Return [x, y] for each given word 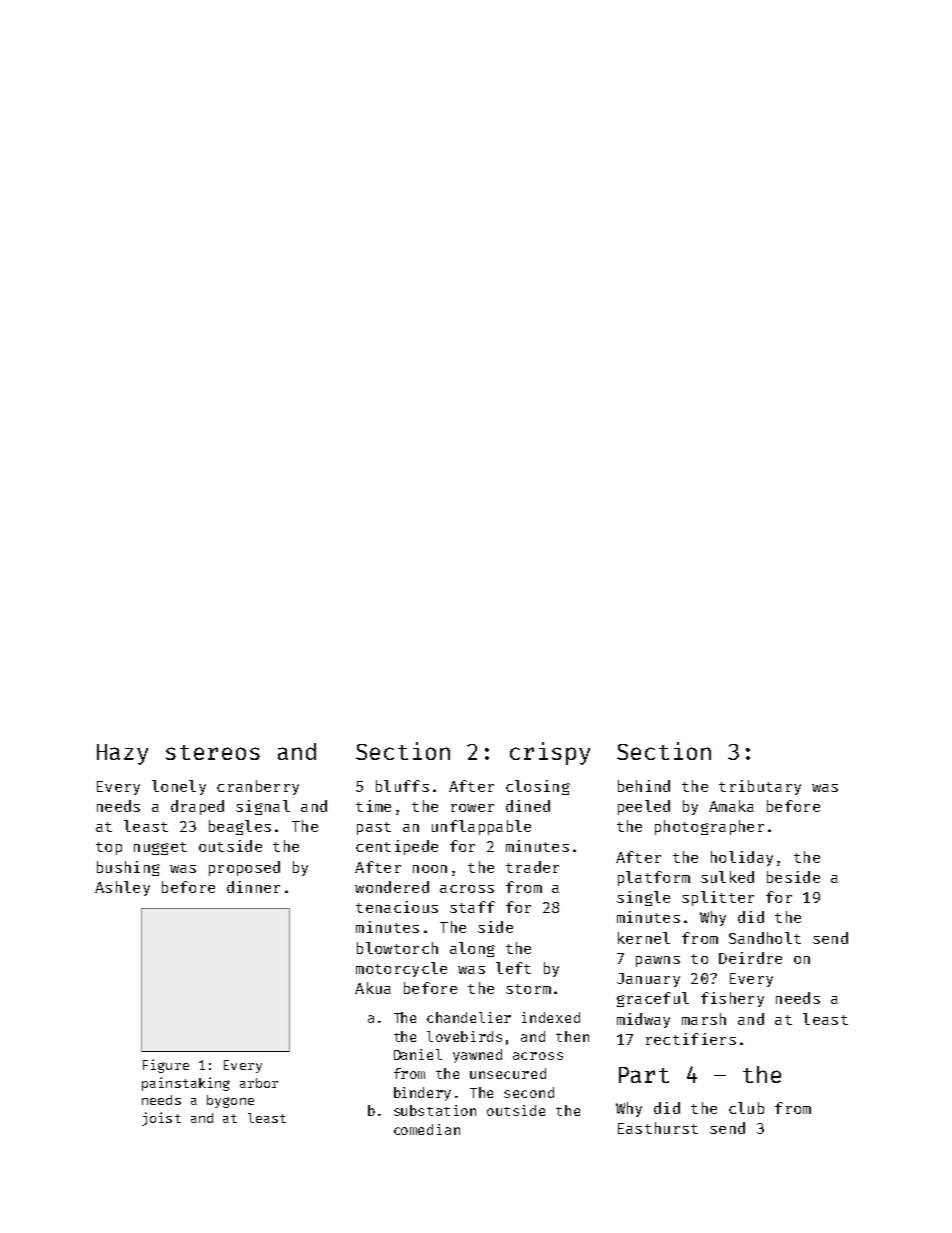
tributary [760, 787]
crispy [550, 753]
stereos [213, 752]
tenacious [397, 907]
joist [161, 1119]
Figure [166, 1066]
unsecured [508, 1073]
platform [654, 878]
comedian [427, 1129]
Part [644, 1075]
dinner [253, 887]
